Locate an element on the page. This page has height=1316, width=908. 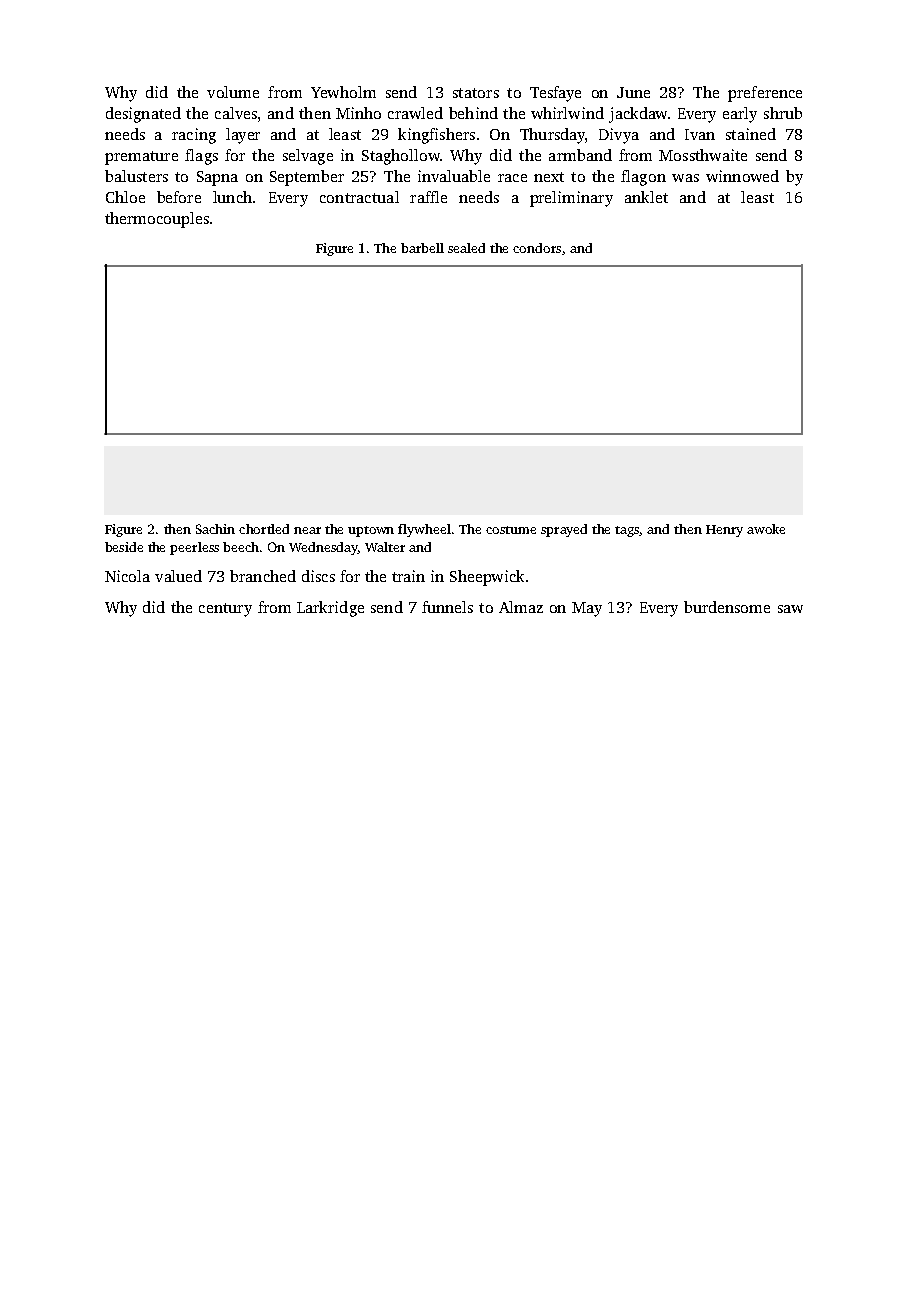
Mossthwaite is located at coordinates (703, 155).
